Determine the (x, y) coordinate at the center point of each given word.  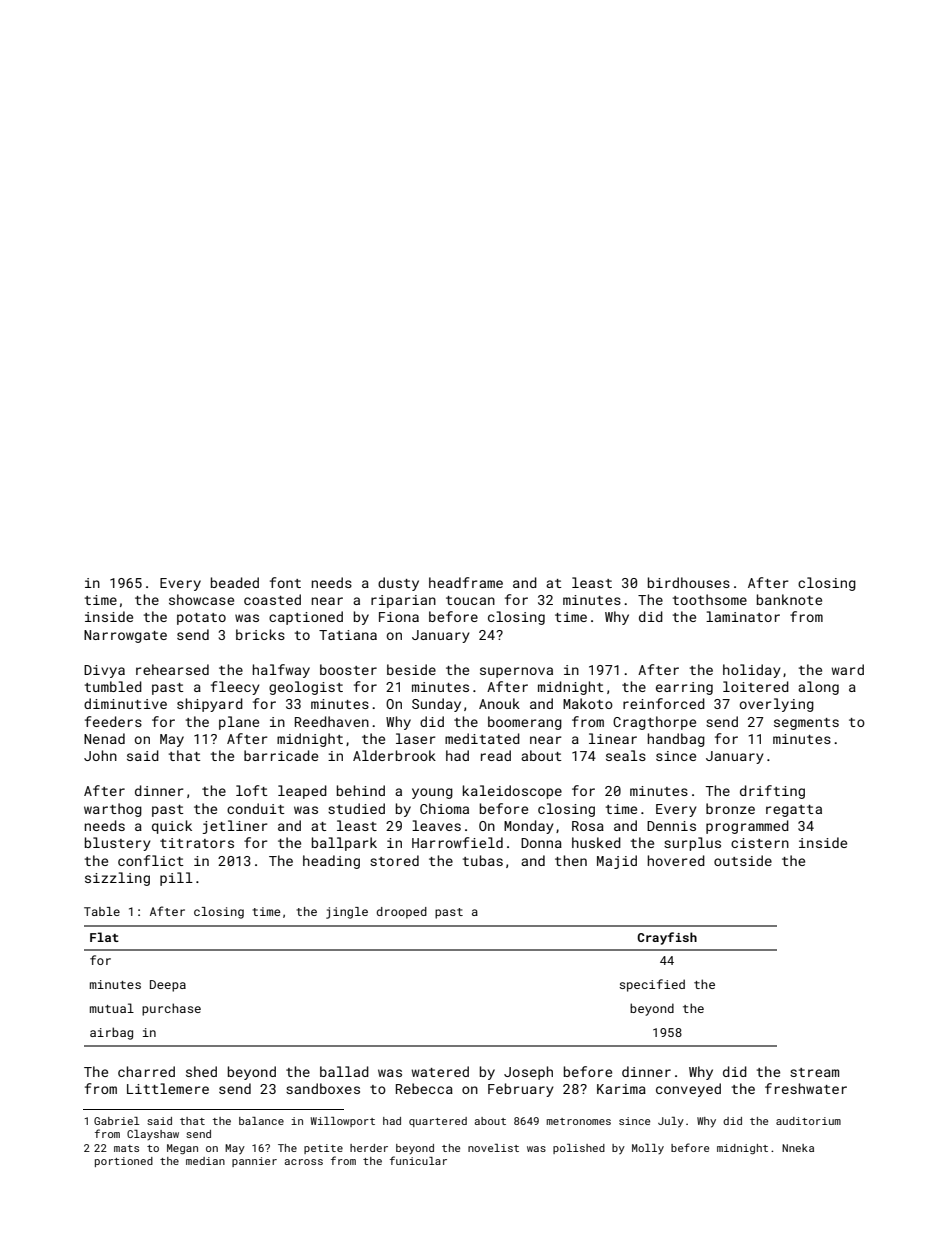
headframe (466, 582)
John (100, 755)
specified (652, 985)
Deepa (168, 986)
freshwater (806, 1088)
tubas (483, 860)
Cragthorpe (654, 723)
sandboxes (323, 1088)
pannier (254, 1162)
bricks (260, 634)
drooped (401, 913)
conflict (151, 860)
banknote (789, 599)
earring (684, 688)
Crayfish (667, 938)
